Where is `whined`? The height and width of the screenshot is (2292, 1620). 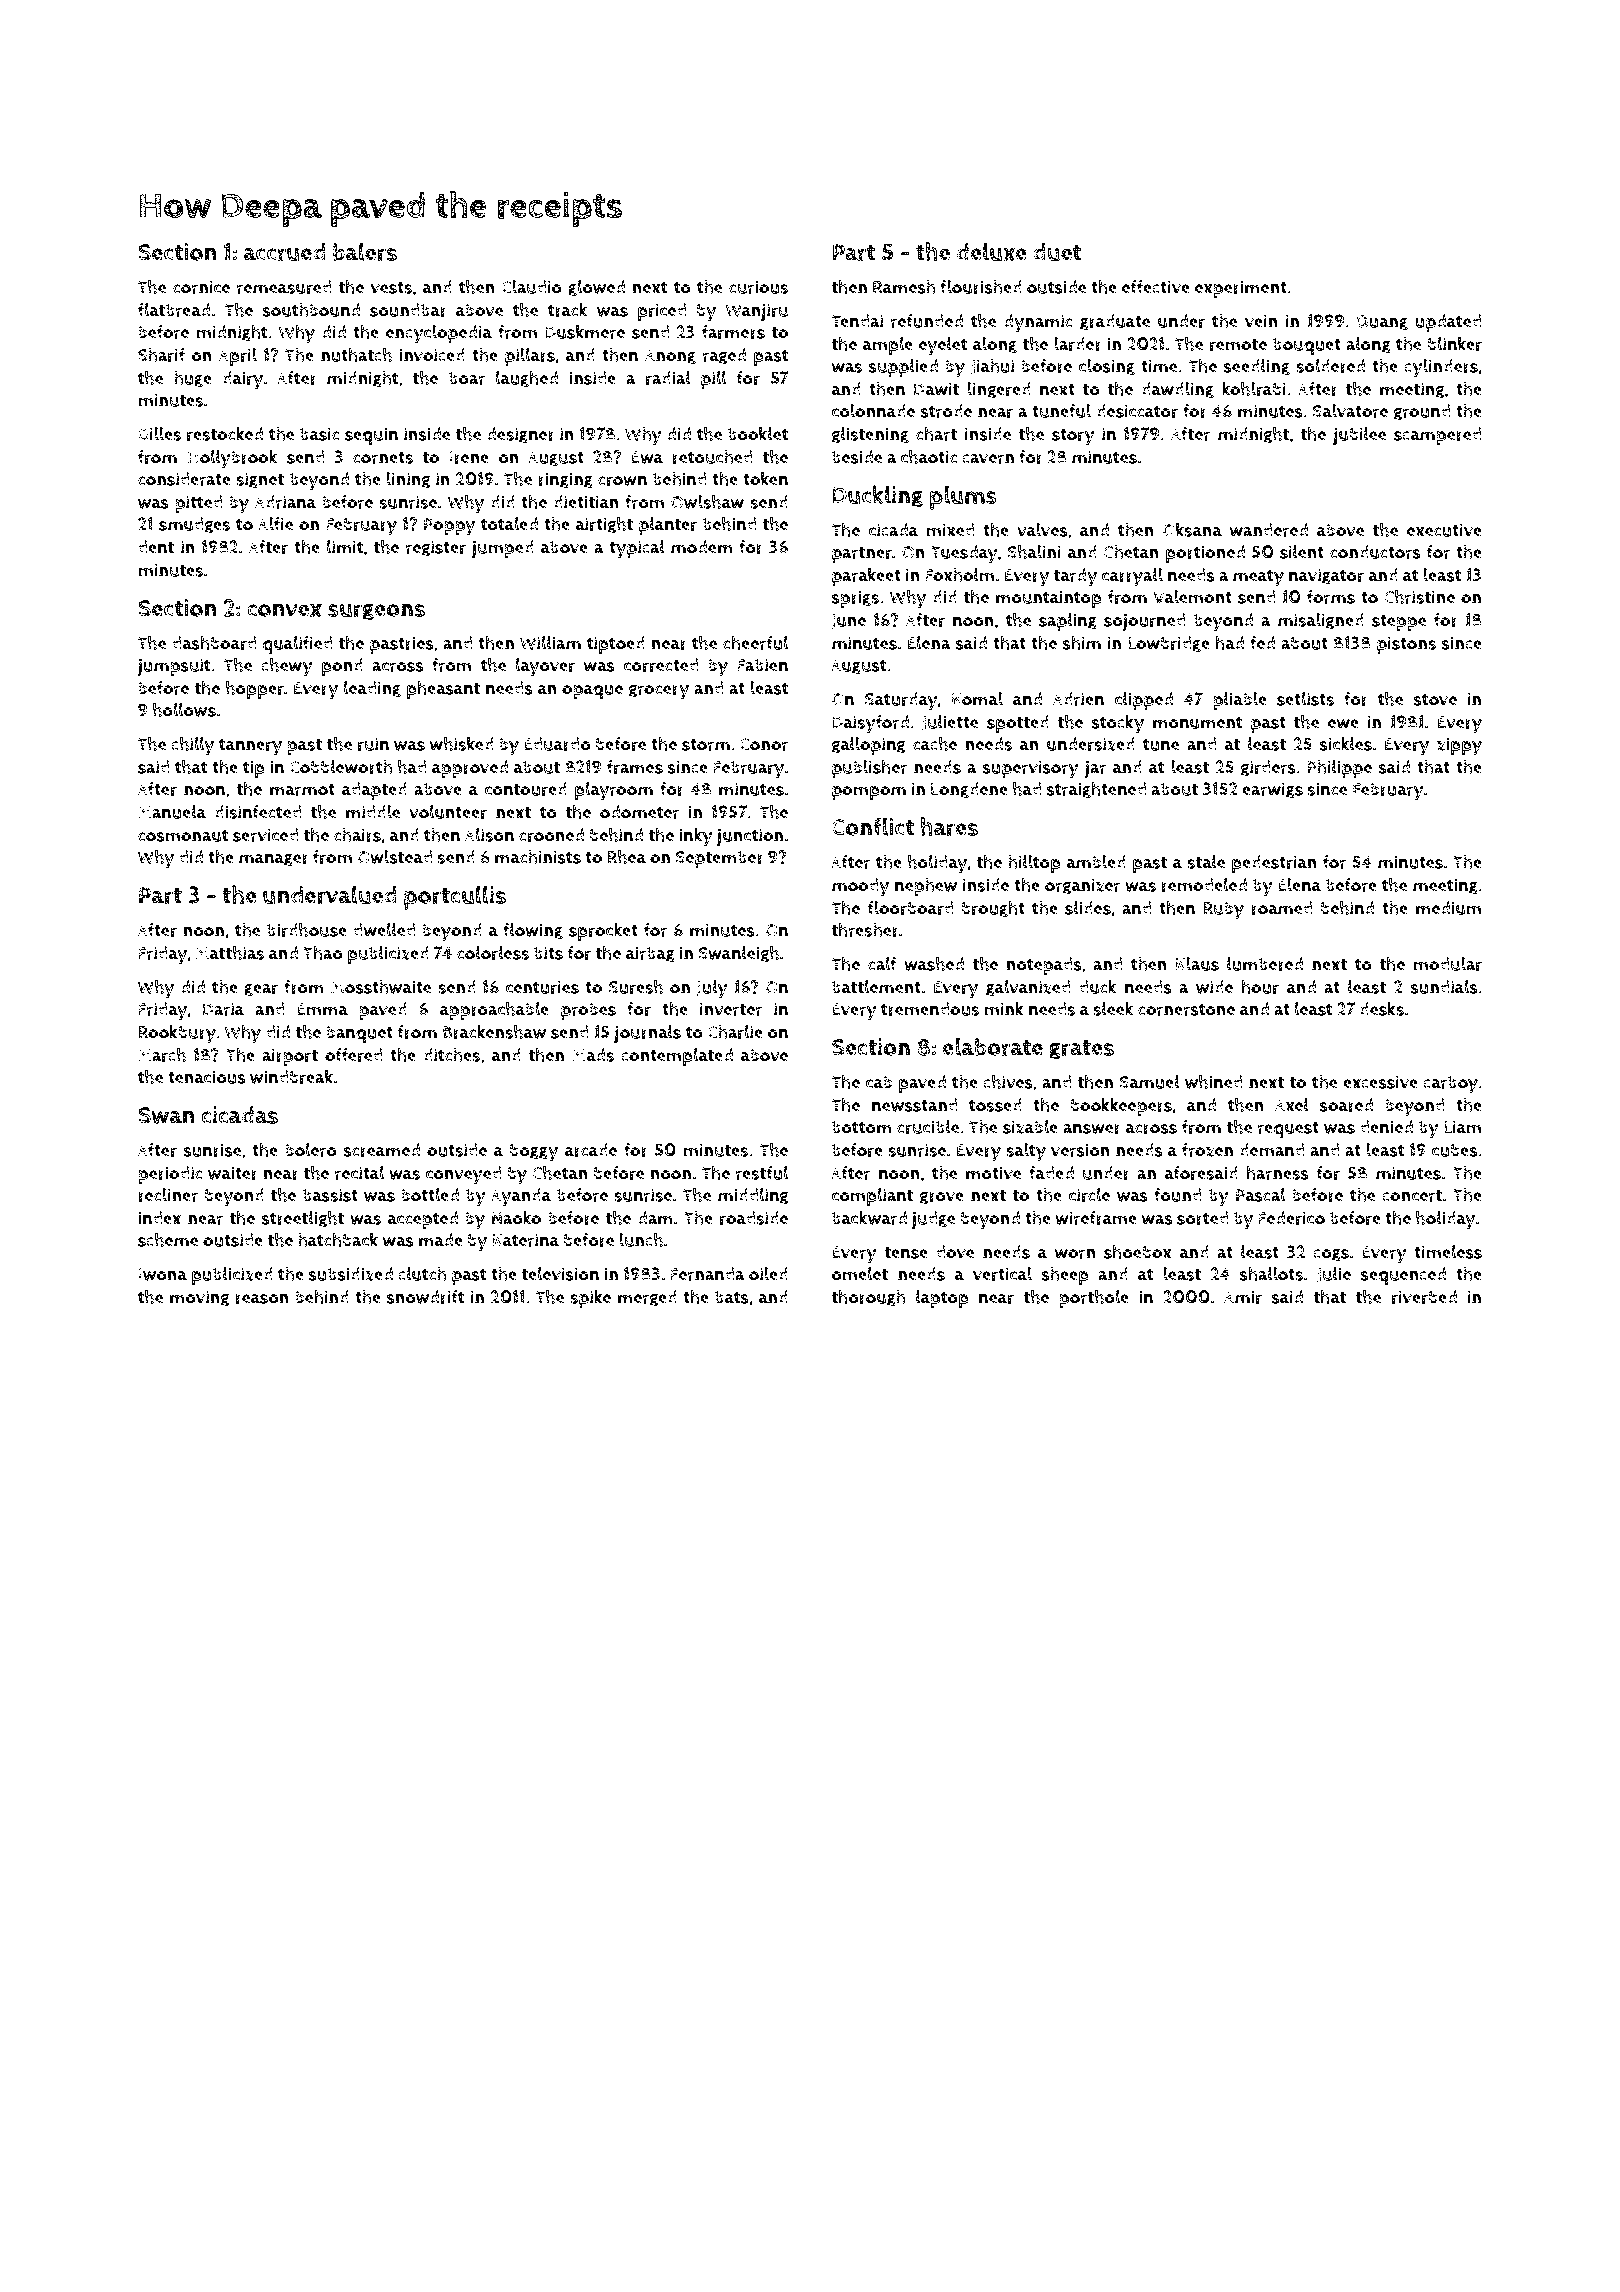 whined is located at coordinates (1213, 1082).
